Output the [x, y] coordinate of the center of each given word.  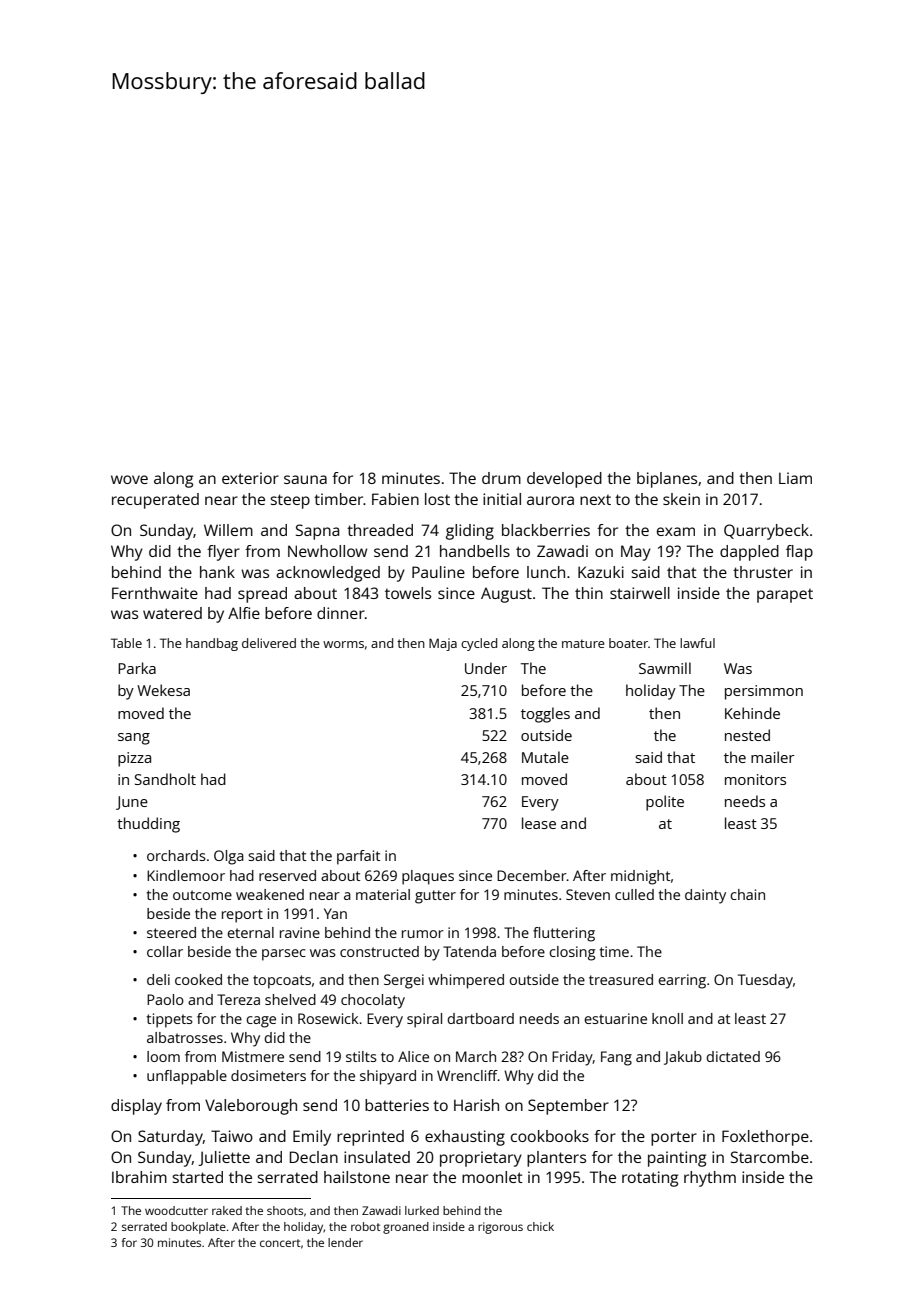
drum [501, 478]
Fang [616, 1058]
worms [343, 644]
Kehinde [752, 713]
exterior [250, 478]
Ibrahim [139, 1177]
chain [747, 894]
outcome [202, 895]
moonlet [492, 1177]
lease [539, 823]
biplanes [667, 480]
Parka [137, 668]
